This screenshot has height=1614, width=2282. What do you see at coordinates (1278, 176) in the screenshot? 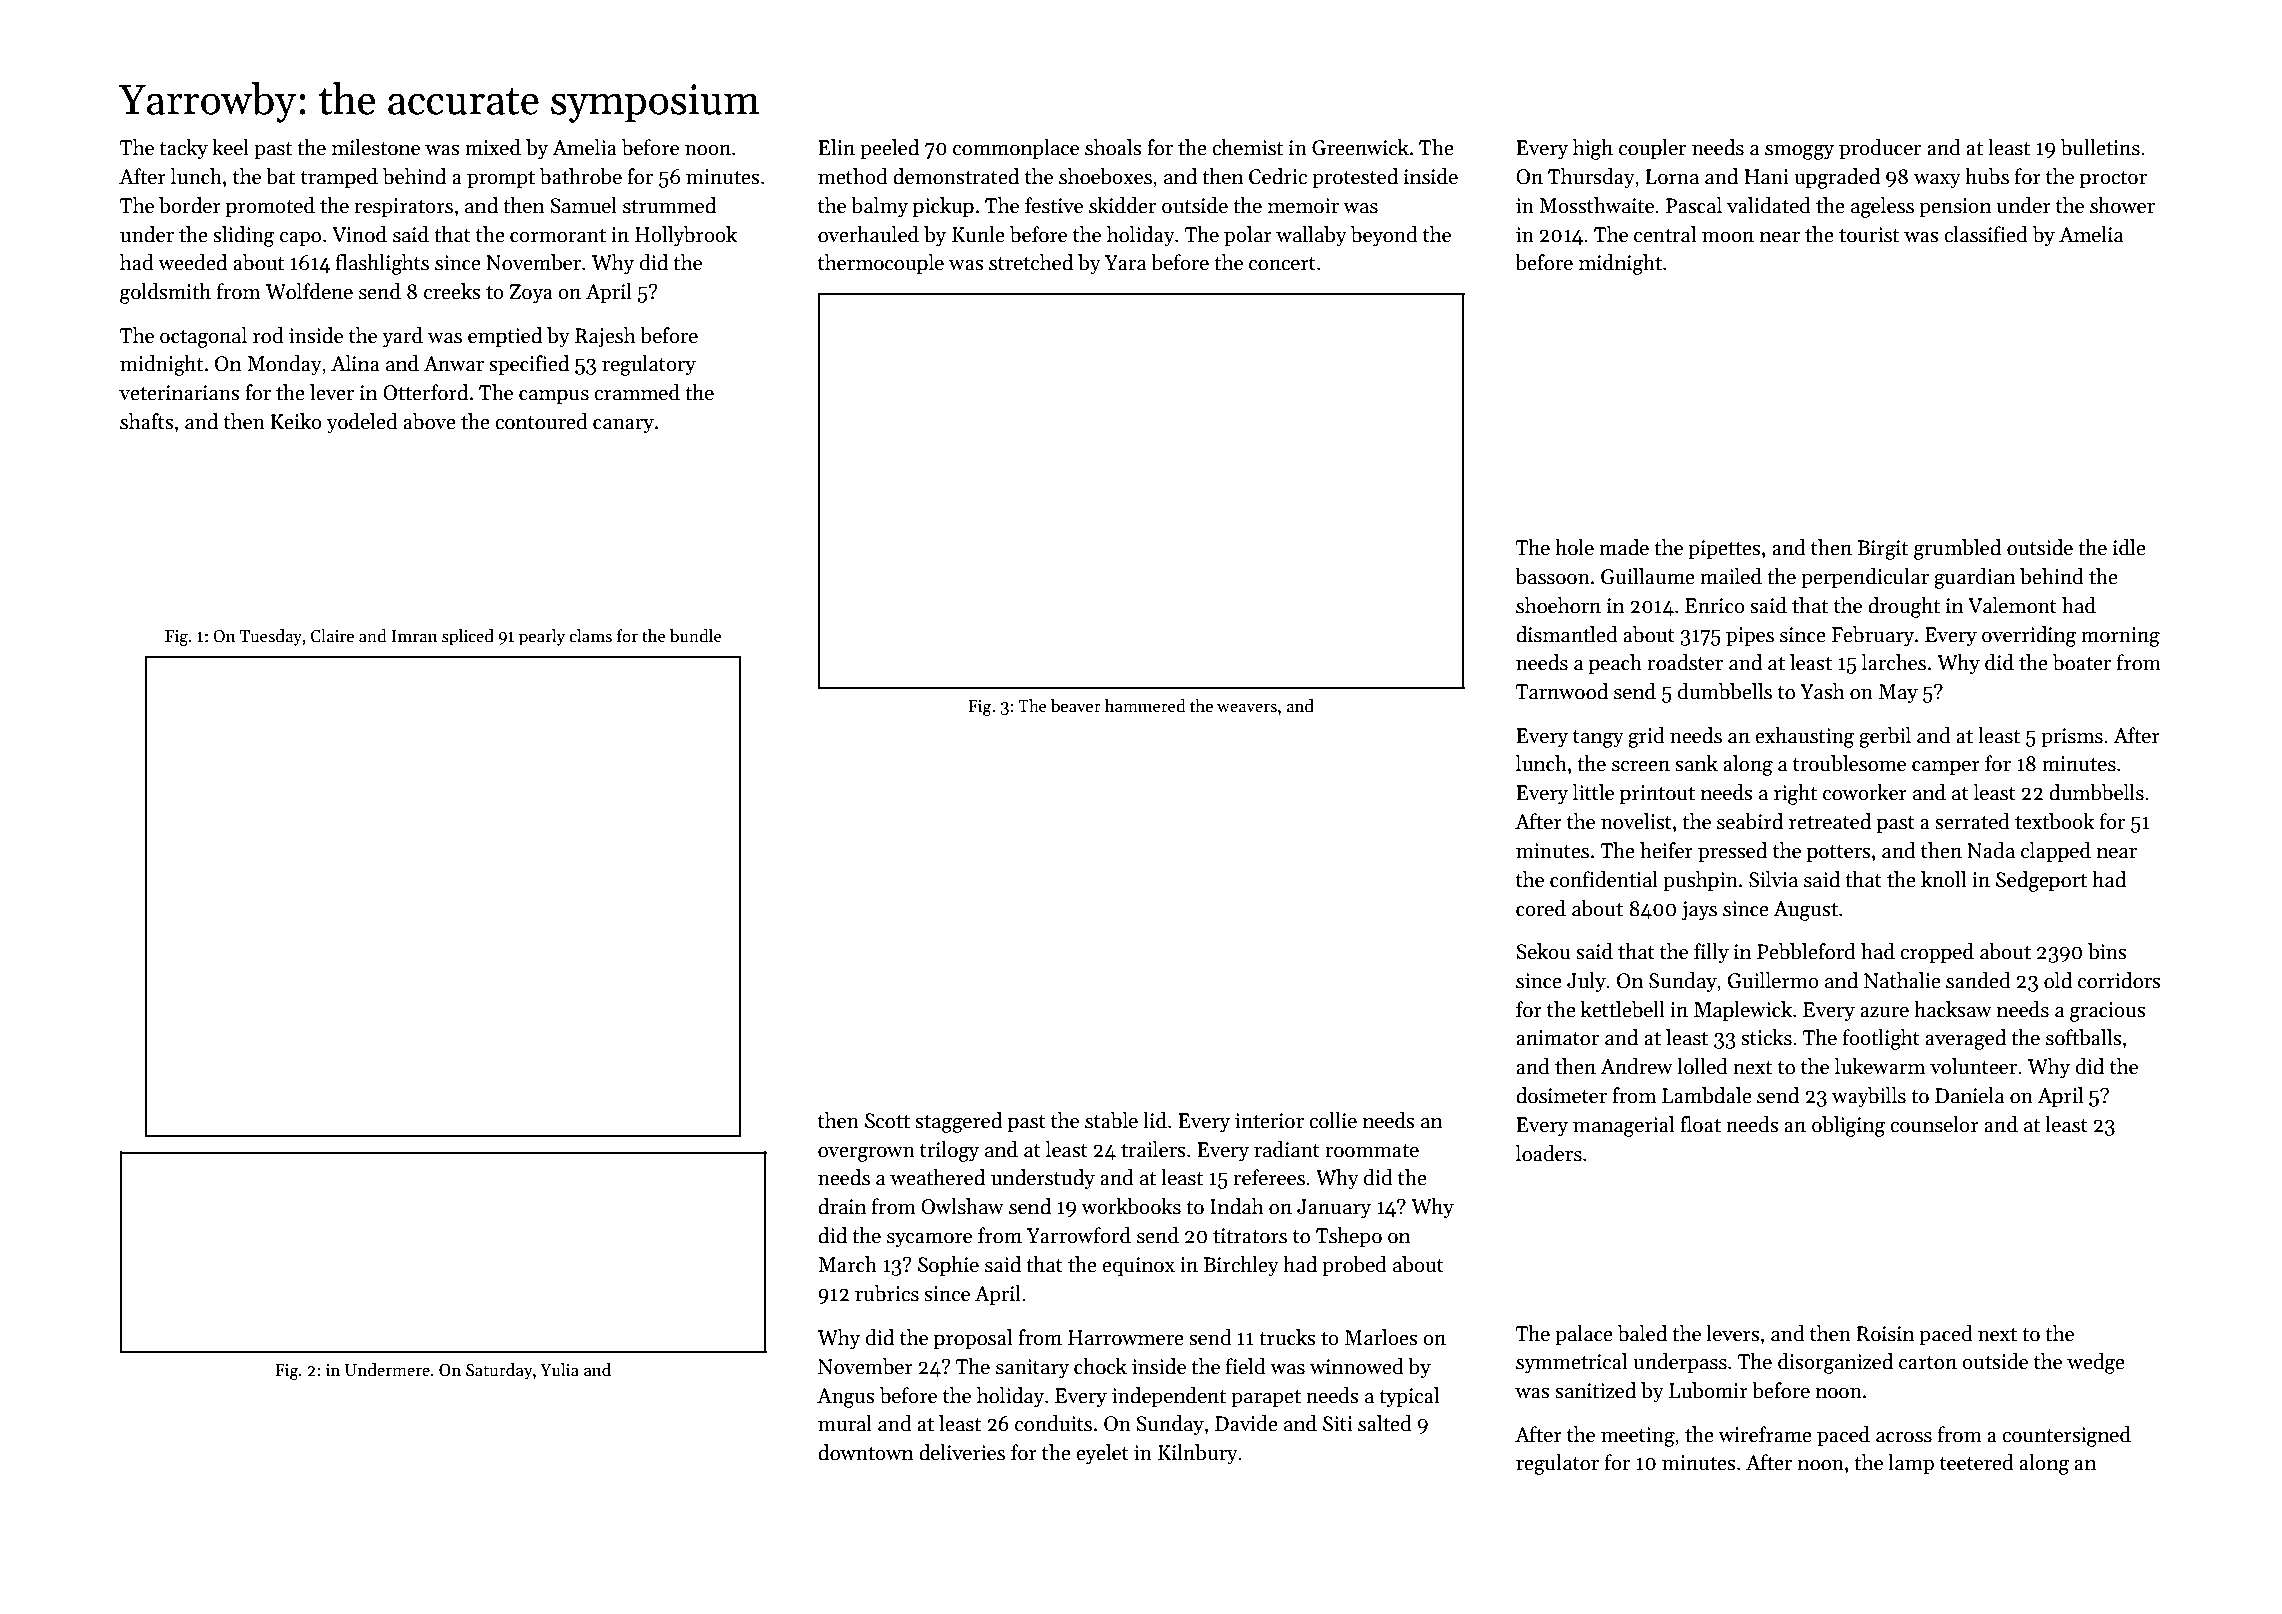
I see `Cedric` at bounding box center [1278, 176].
